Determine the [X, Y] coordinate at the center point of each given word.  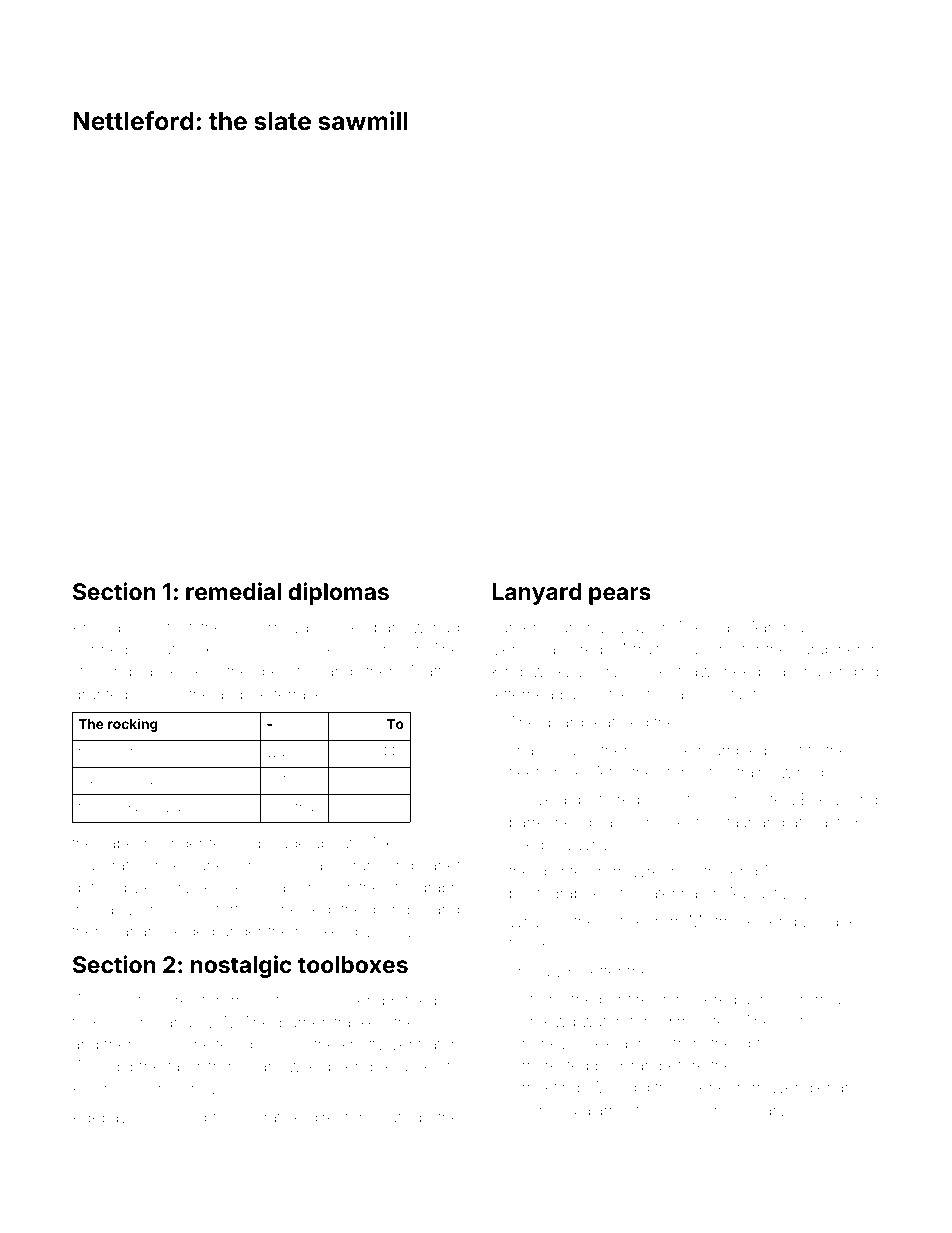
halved [98, 779]
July [547, 973]
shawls [534, 750]
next [788, 750]
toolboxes [353, 964]
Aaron [769, 627]
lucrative [272, 1117]
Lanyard [537, 594]
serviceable [202, 887]
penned [100, 652]
